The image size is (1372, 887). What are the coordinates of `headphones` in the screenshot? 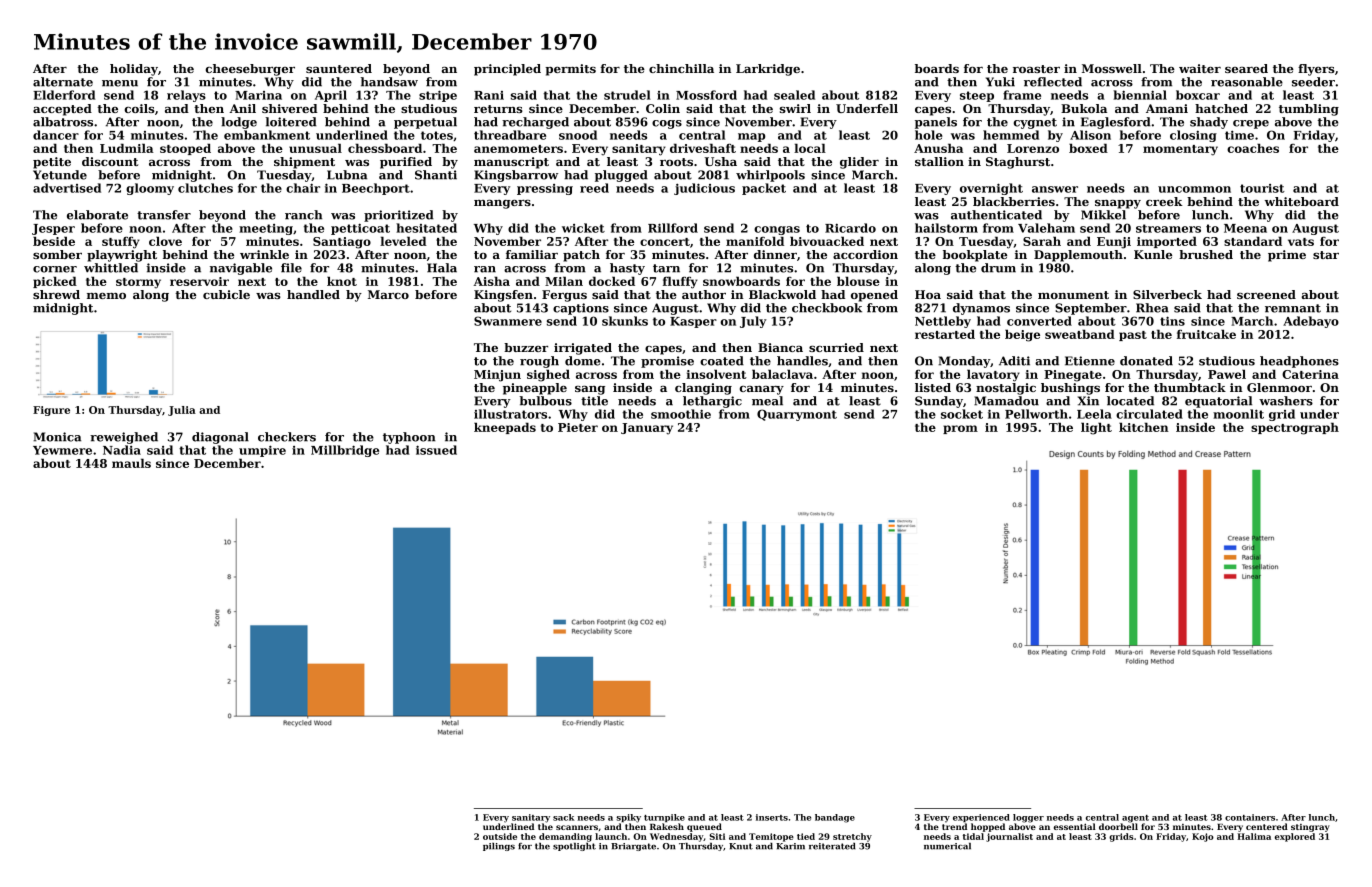 It's located at (1299, 362).
